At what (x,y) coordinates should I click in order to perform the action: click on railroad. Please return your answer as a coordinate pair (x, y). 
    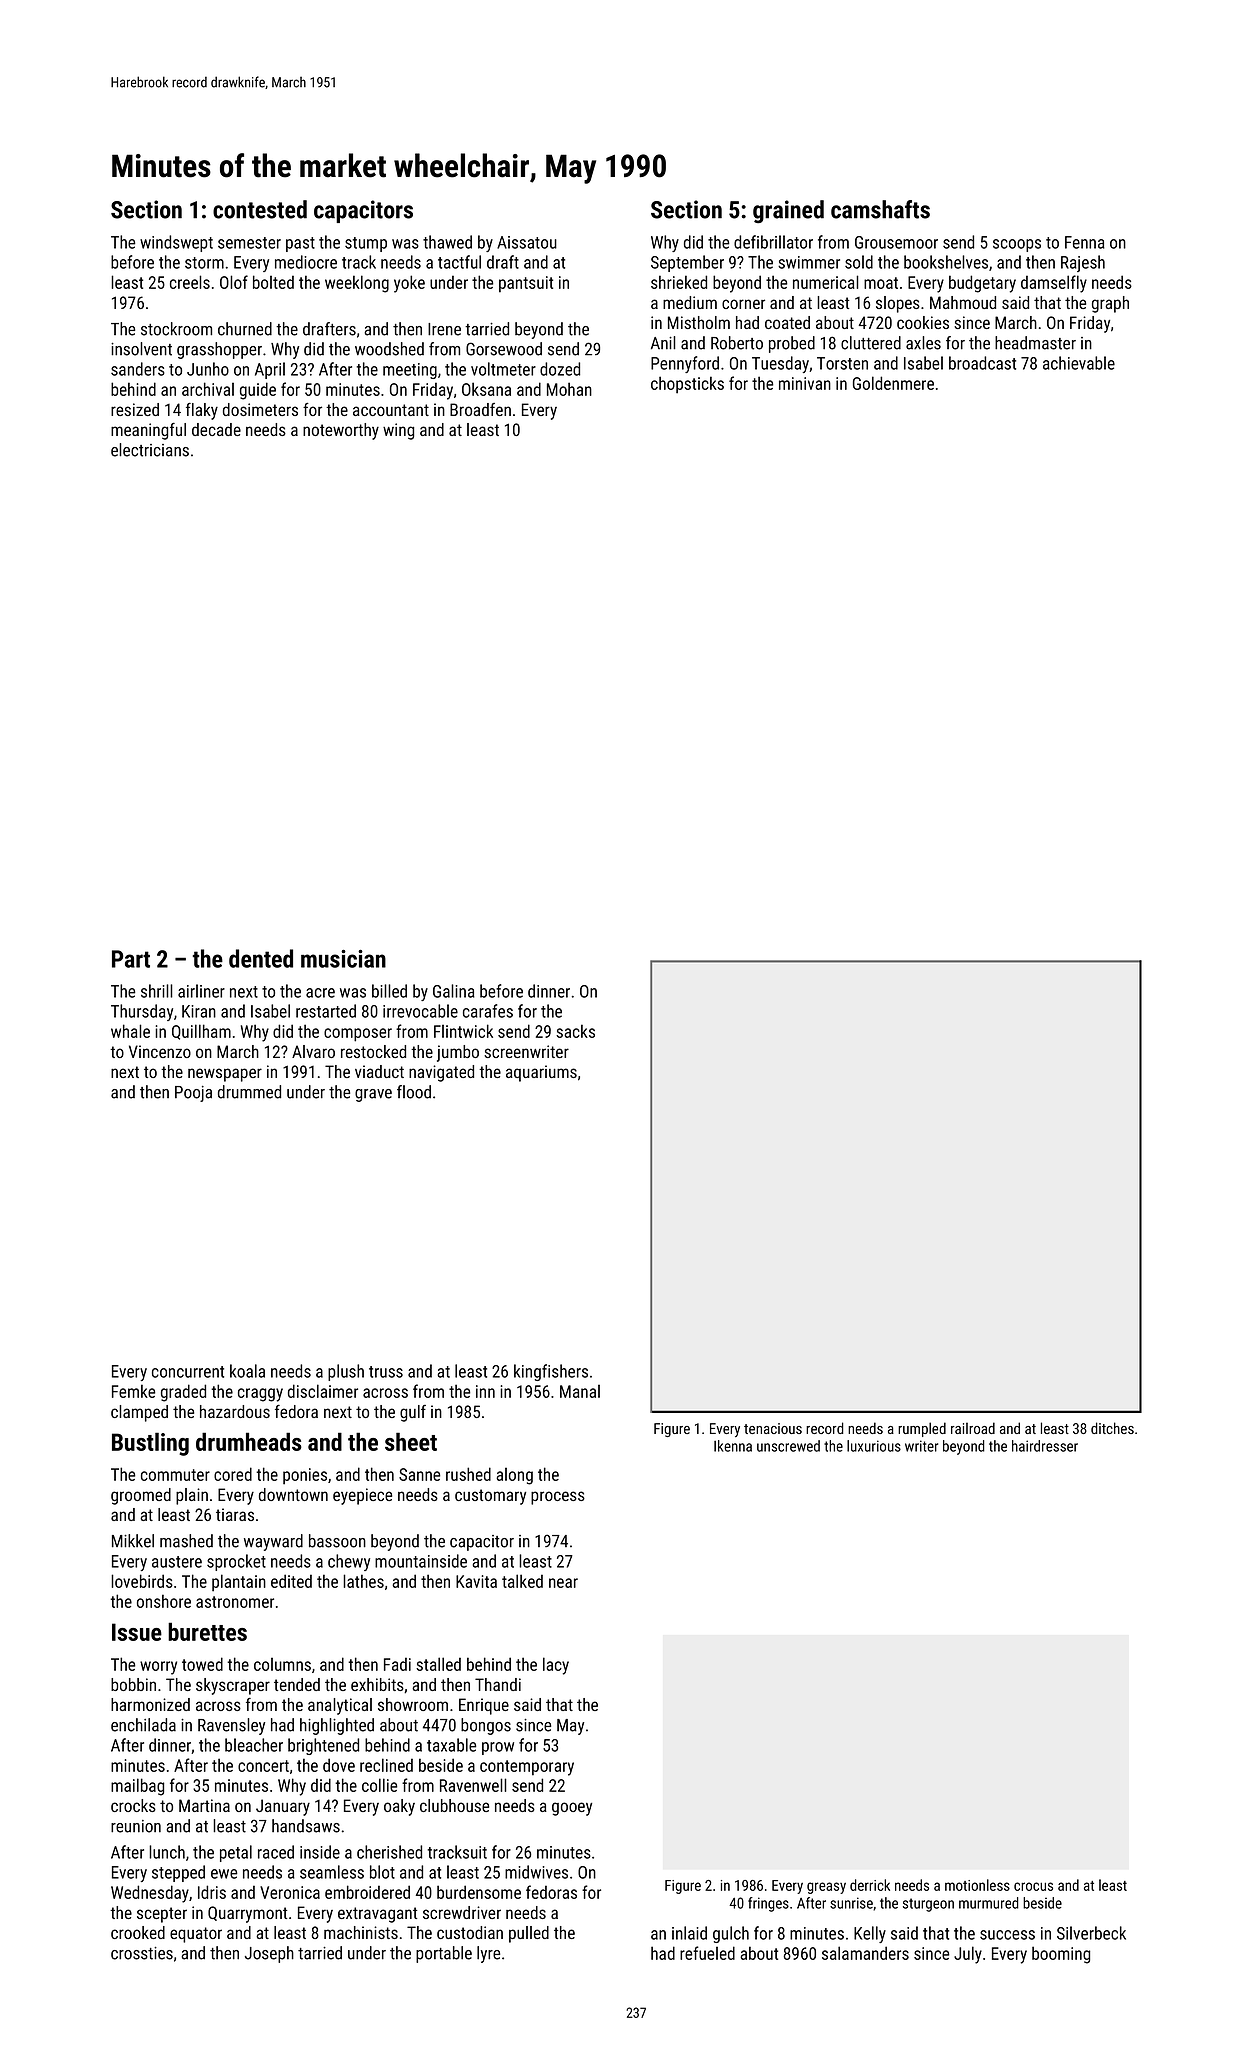
    Looking at the image, I should click on (973, 1428).
